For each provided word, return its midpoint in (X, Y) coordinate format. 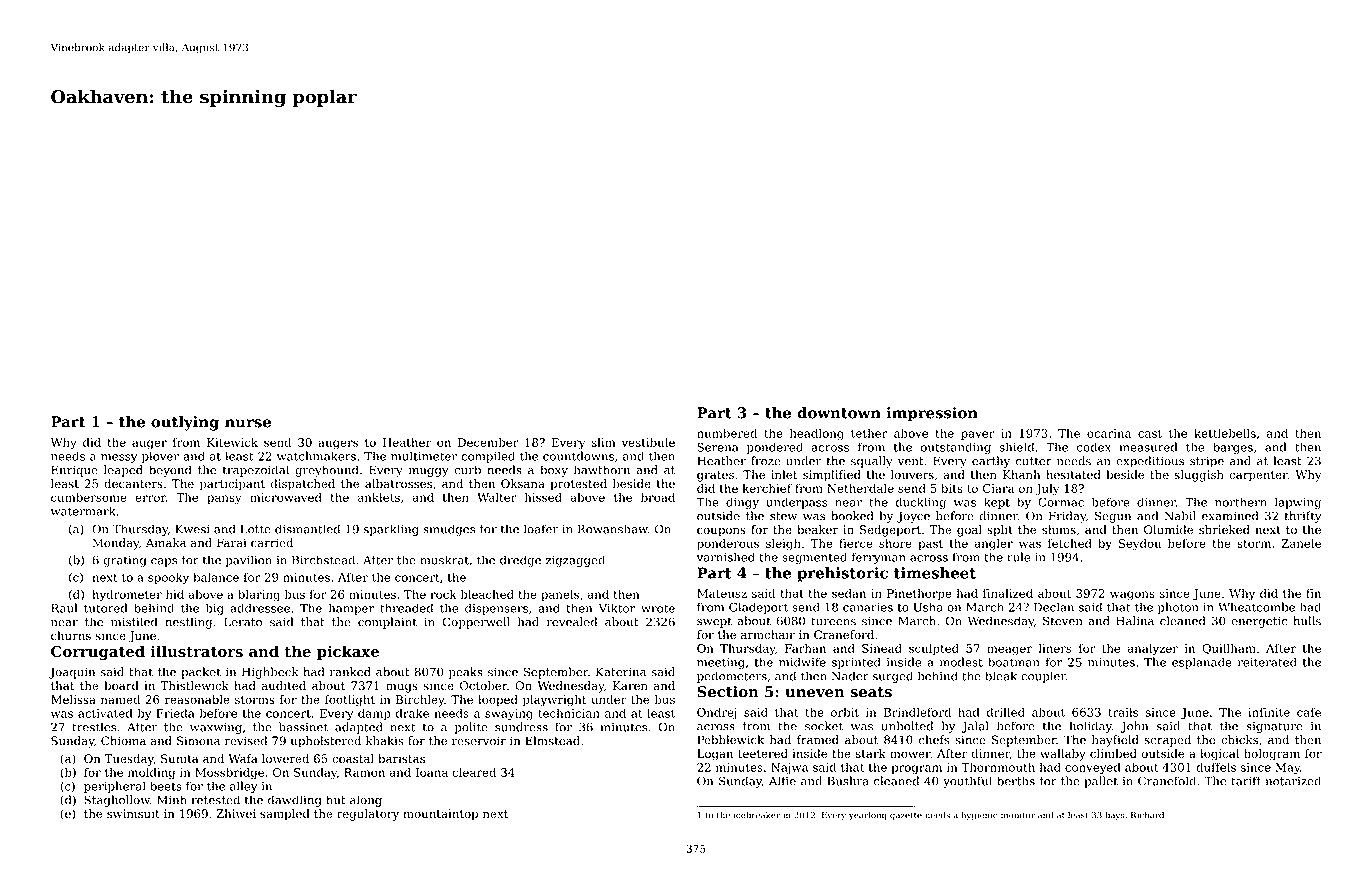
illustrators (197, 651)
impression (932, 414)
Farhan (805, 648)
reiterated (1267, 662)
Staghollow (117, 801)
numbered (727, 433)
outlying (185, 423)
